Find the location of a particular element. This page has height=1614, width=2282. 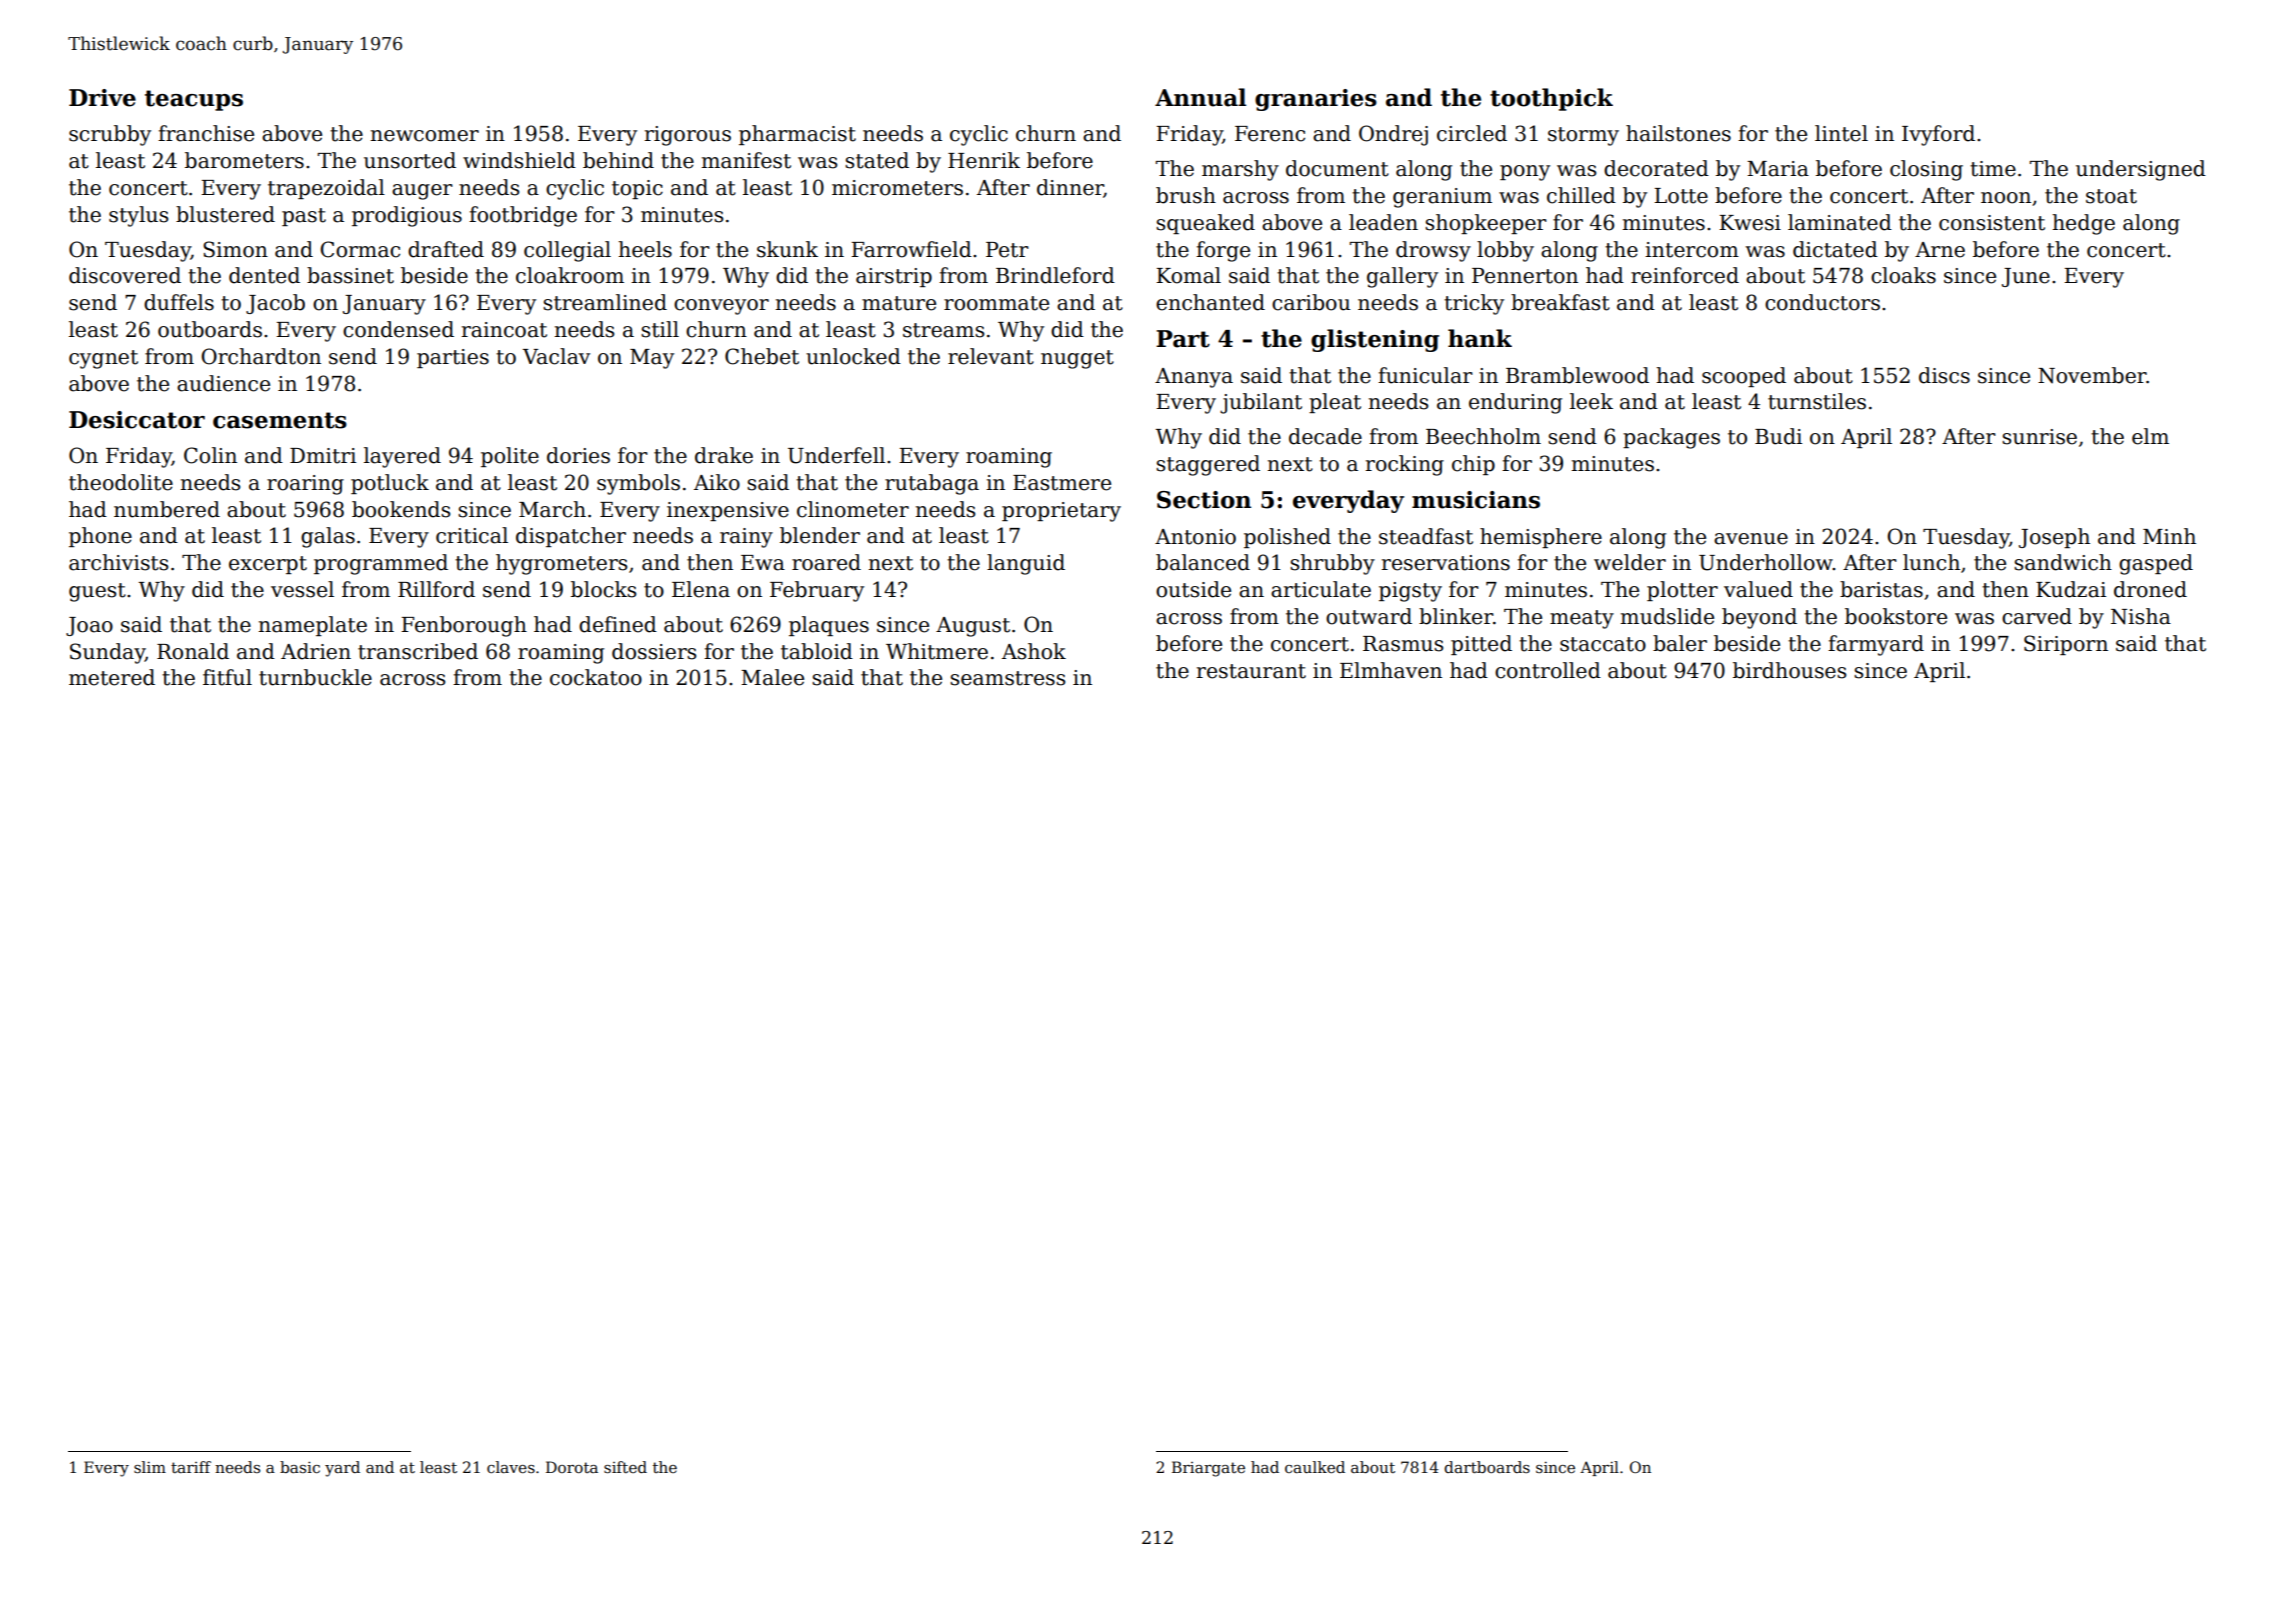

chip is located at coordinates (1473, 465).
